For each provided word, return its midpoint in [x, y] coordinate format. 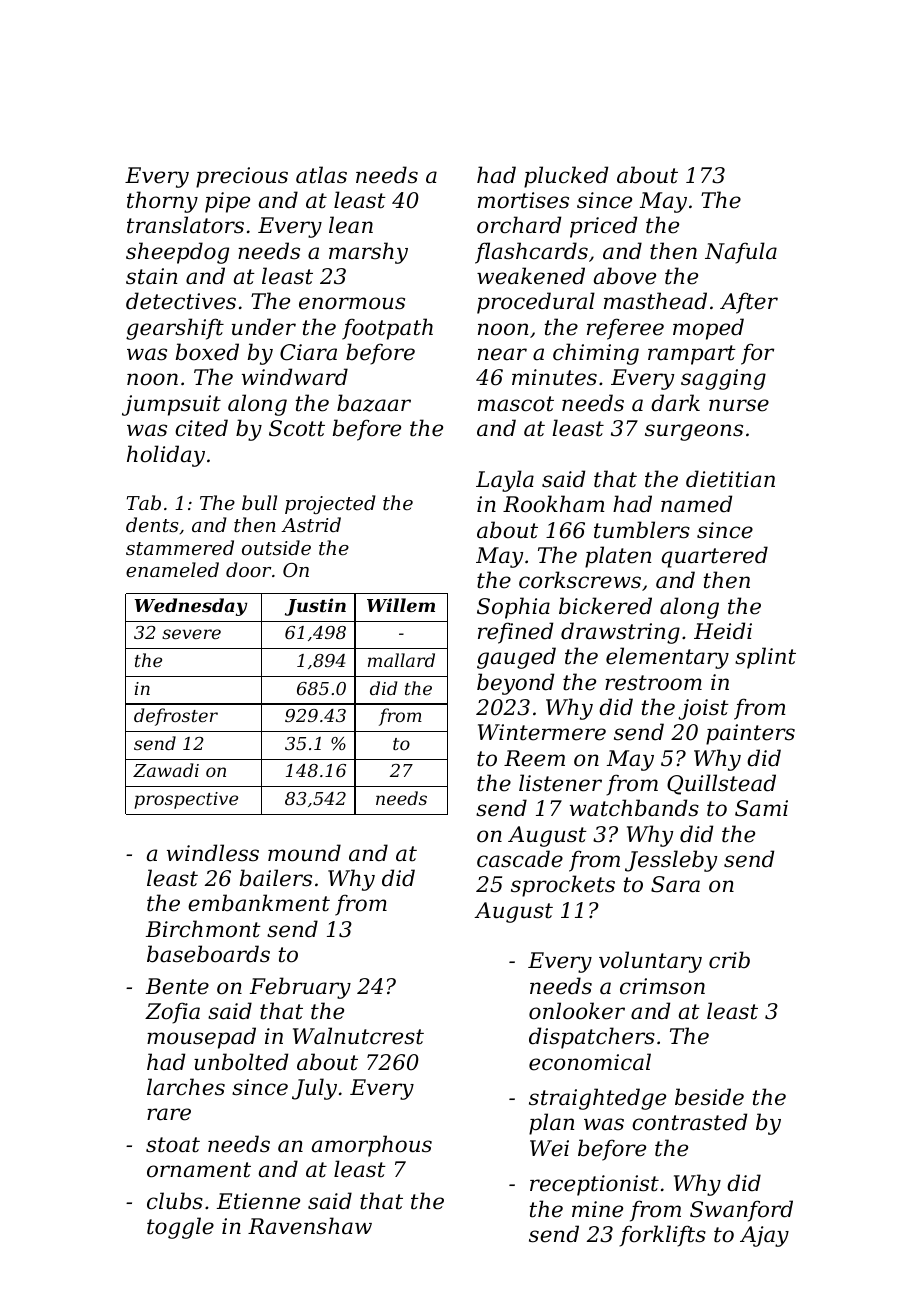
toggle [180, 1228]
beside [709, 1097]
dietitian [730, 479]
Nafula [741, 253]
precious [242, 177]
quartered [714, 557]
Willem [401, 605]
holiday [166, 456]
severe [191, 634]
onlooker [577, 1011]
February [300, 988]
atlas [321, 175]
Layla [505, 481]
